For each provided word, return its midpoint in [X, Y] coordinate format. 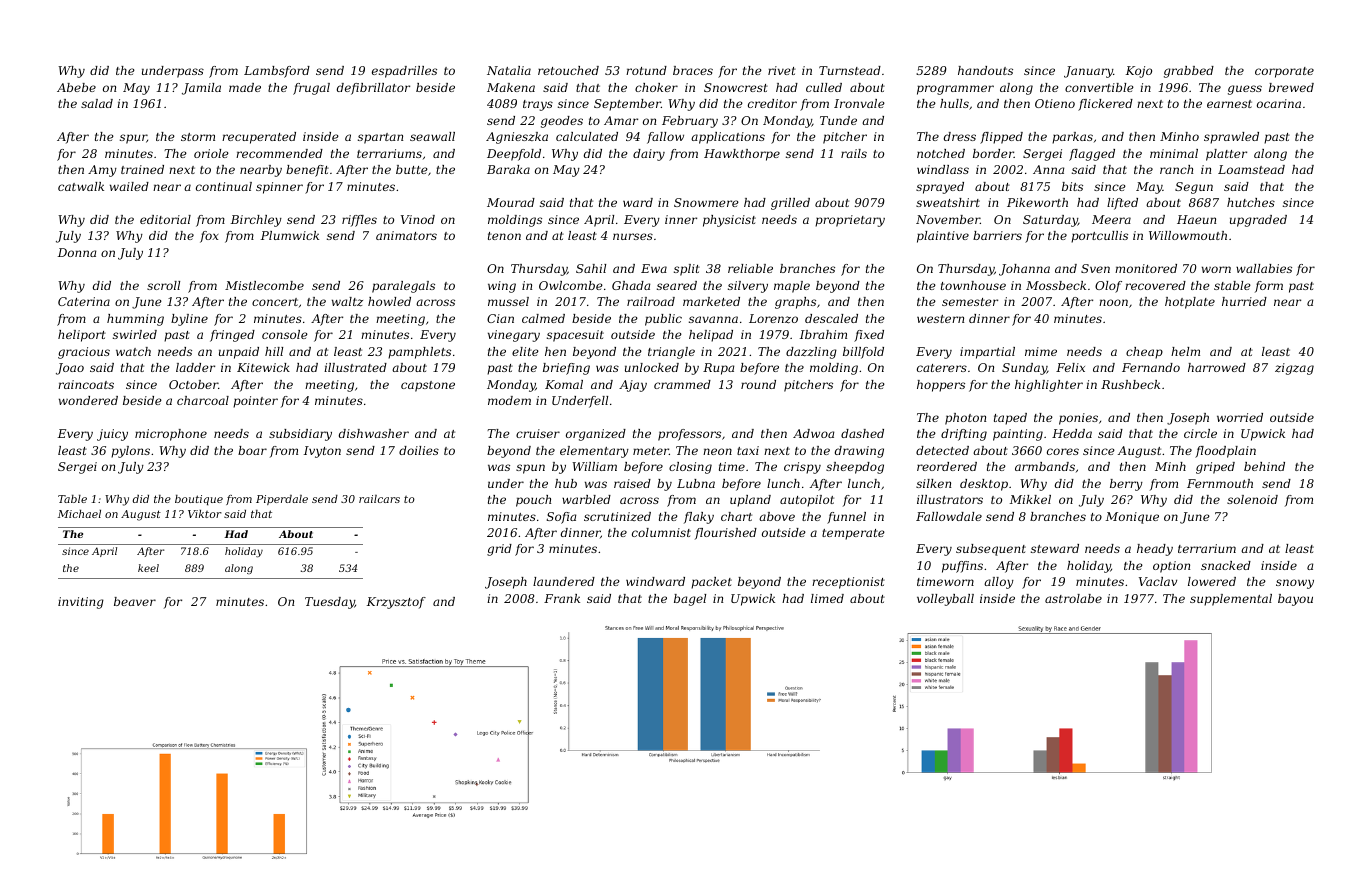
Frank [562, 598]
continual [224, 186]
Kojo [1139, 72]
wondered [88, 400]
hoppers [941, 386]
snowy [1295, 584]
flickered [1105, 105]
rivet [782, 70]
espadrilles [404, 72]
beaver [135, 601]
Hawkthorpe [742, 155]
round [758, 384]
